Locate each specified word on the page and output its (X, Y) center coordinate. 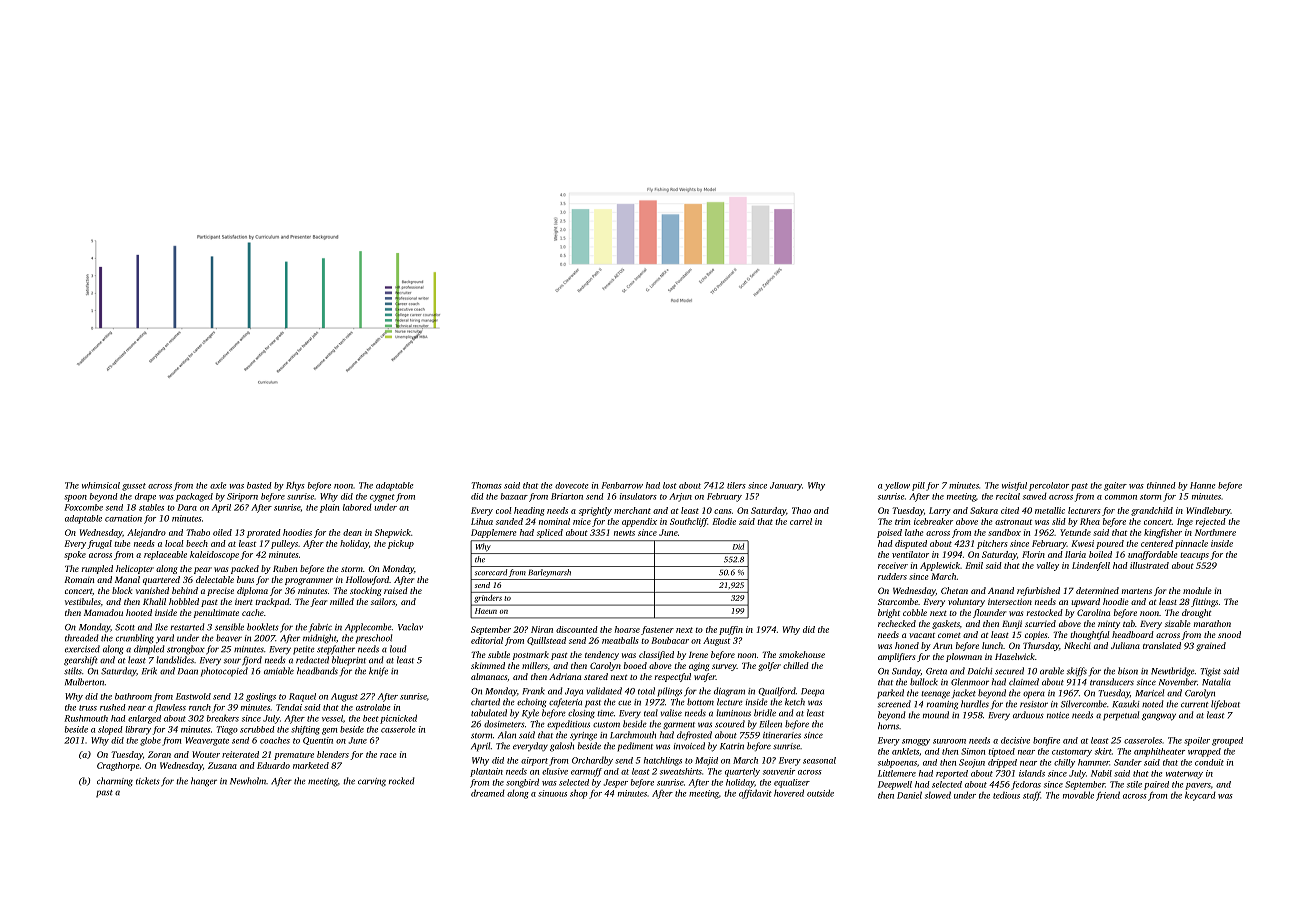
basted (259, 485)
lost (670, 485)
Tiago (227, 730)
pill (918, 486)
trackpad (272, 602)
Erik (149, 671)
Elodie (724, 521)
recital (1008, 496)
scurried (1040, 623)
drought (1196, 613)
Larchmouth (633, 735)
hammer (1093, 762)
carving (372, 782)
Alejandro (146, 533)
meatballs (620, 640)
